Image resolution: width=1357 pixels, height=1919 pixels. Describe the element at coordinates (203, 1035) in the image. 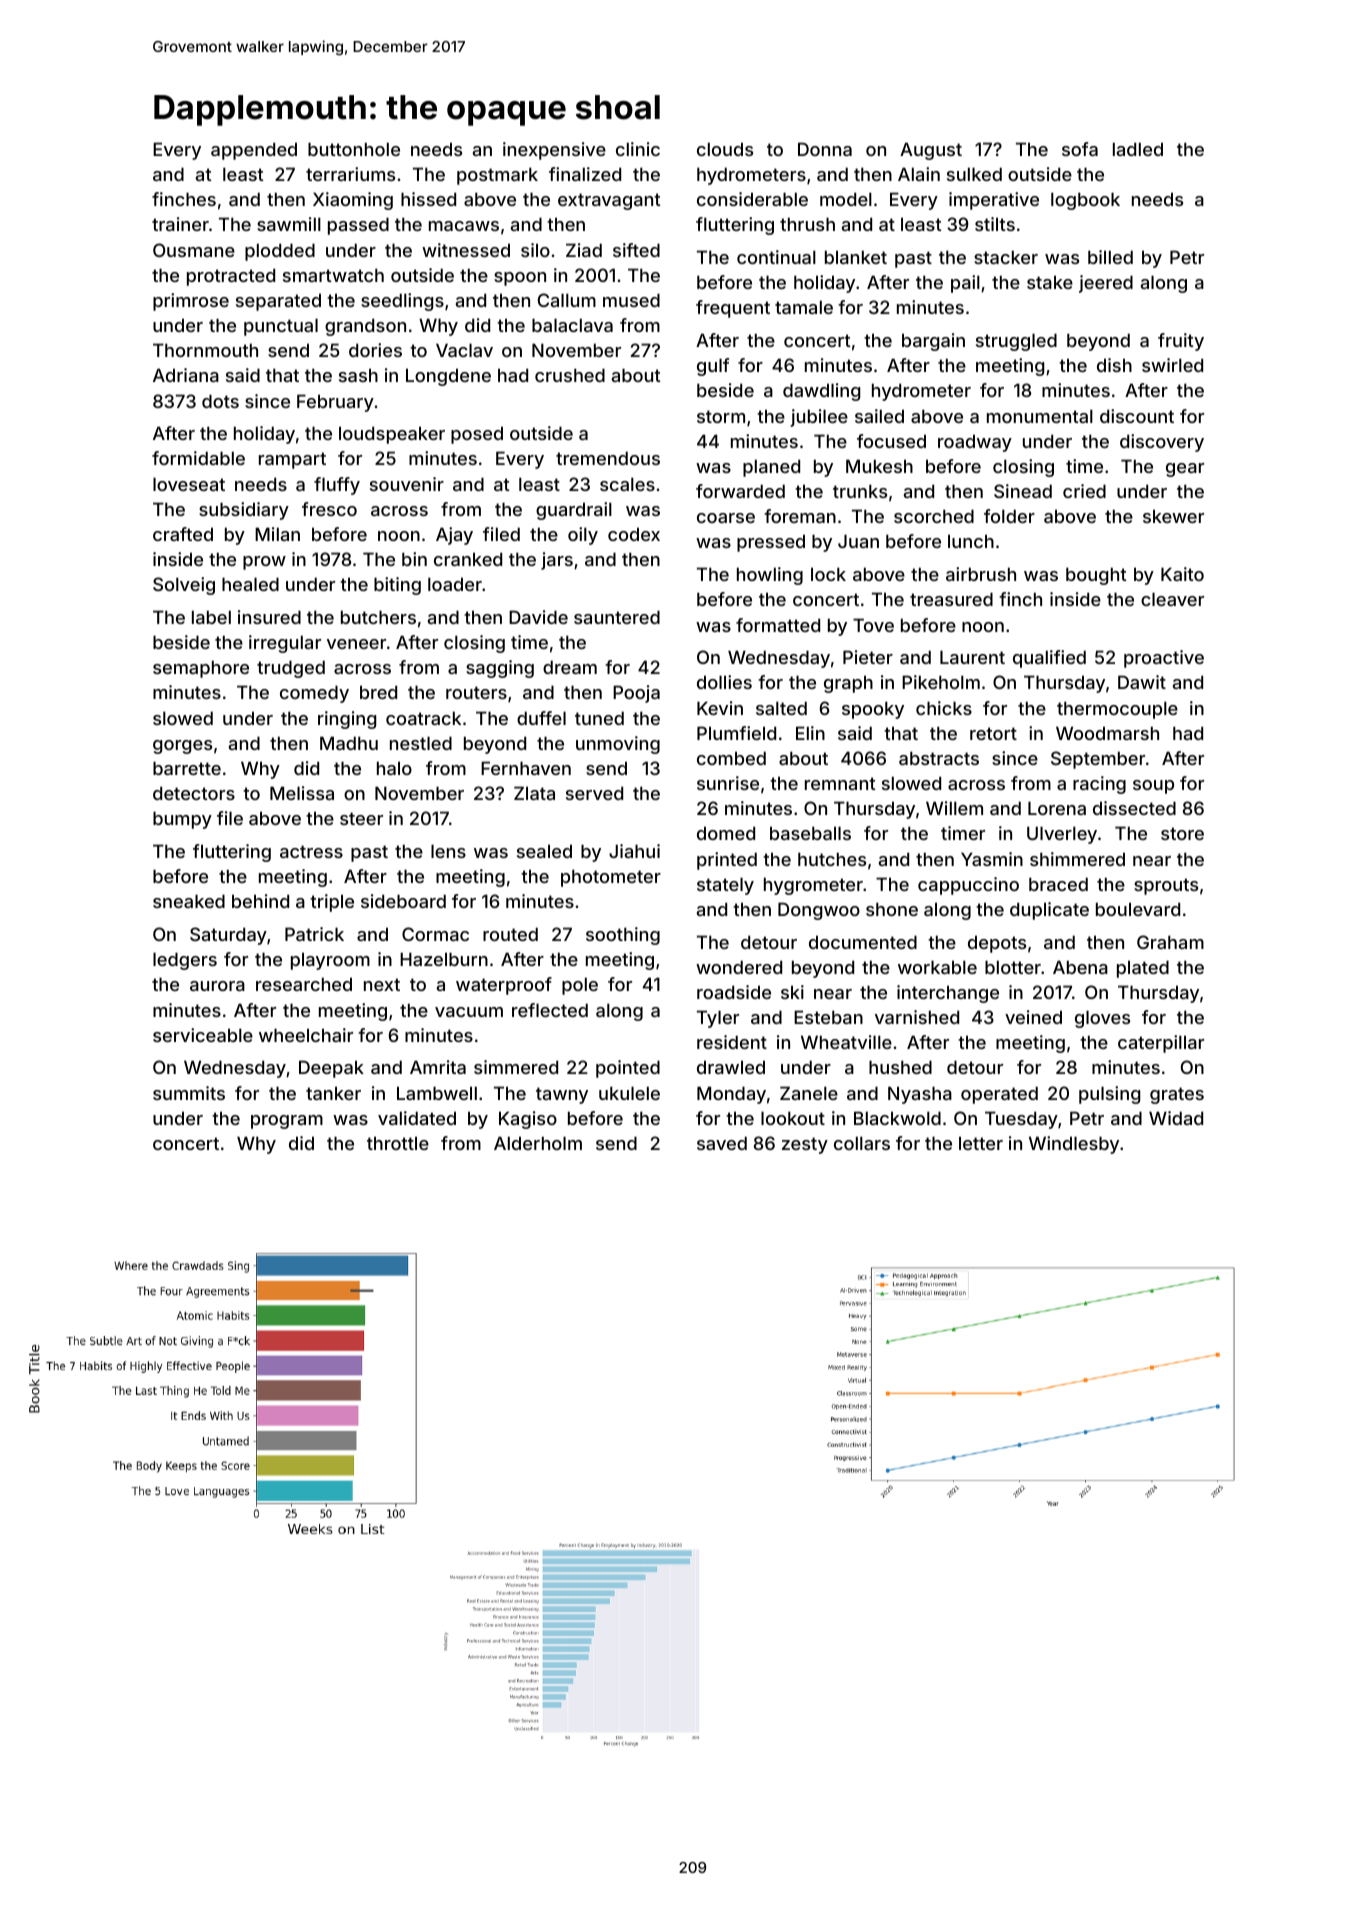

I see `serviceable` at that location.
